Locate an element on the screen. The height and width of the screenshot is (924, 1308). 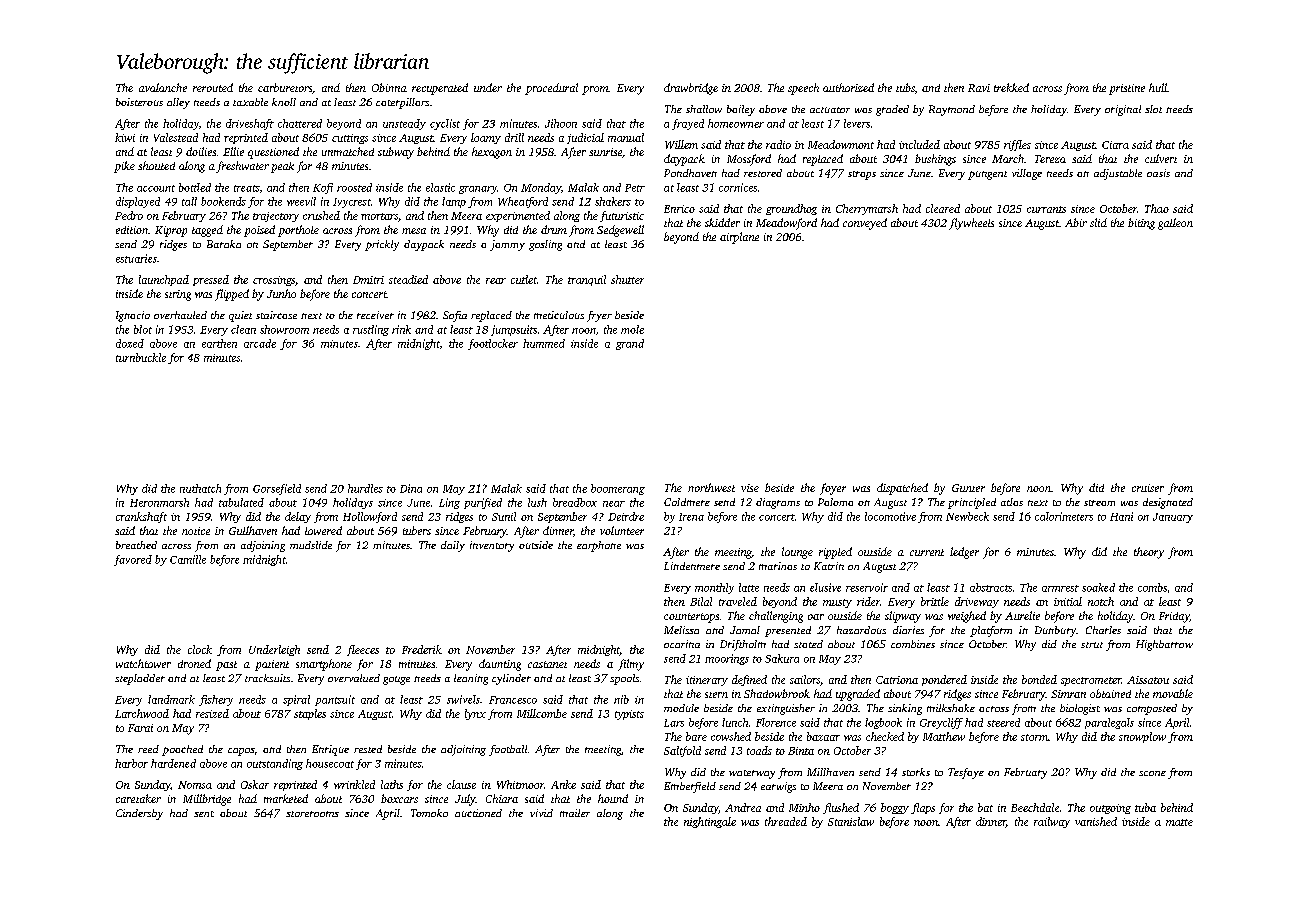
Petr is located at coordinates (635, 188).
